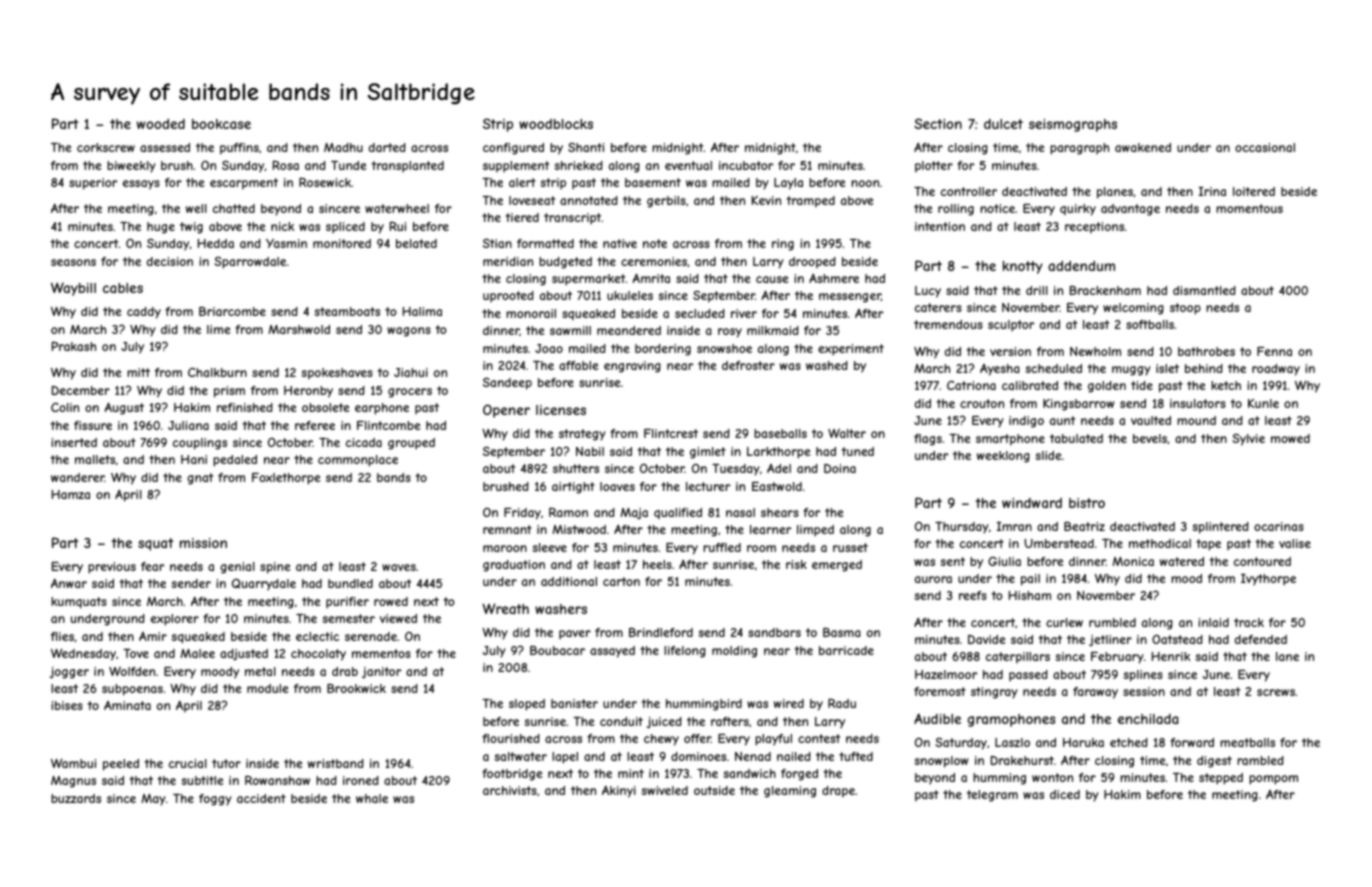 Image resolution: width=1372 pixels, height=887 pixels. Describe the element at coordinates (1150, 324) in the document. I see `softballs` at that location.
